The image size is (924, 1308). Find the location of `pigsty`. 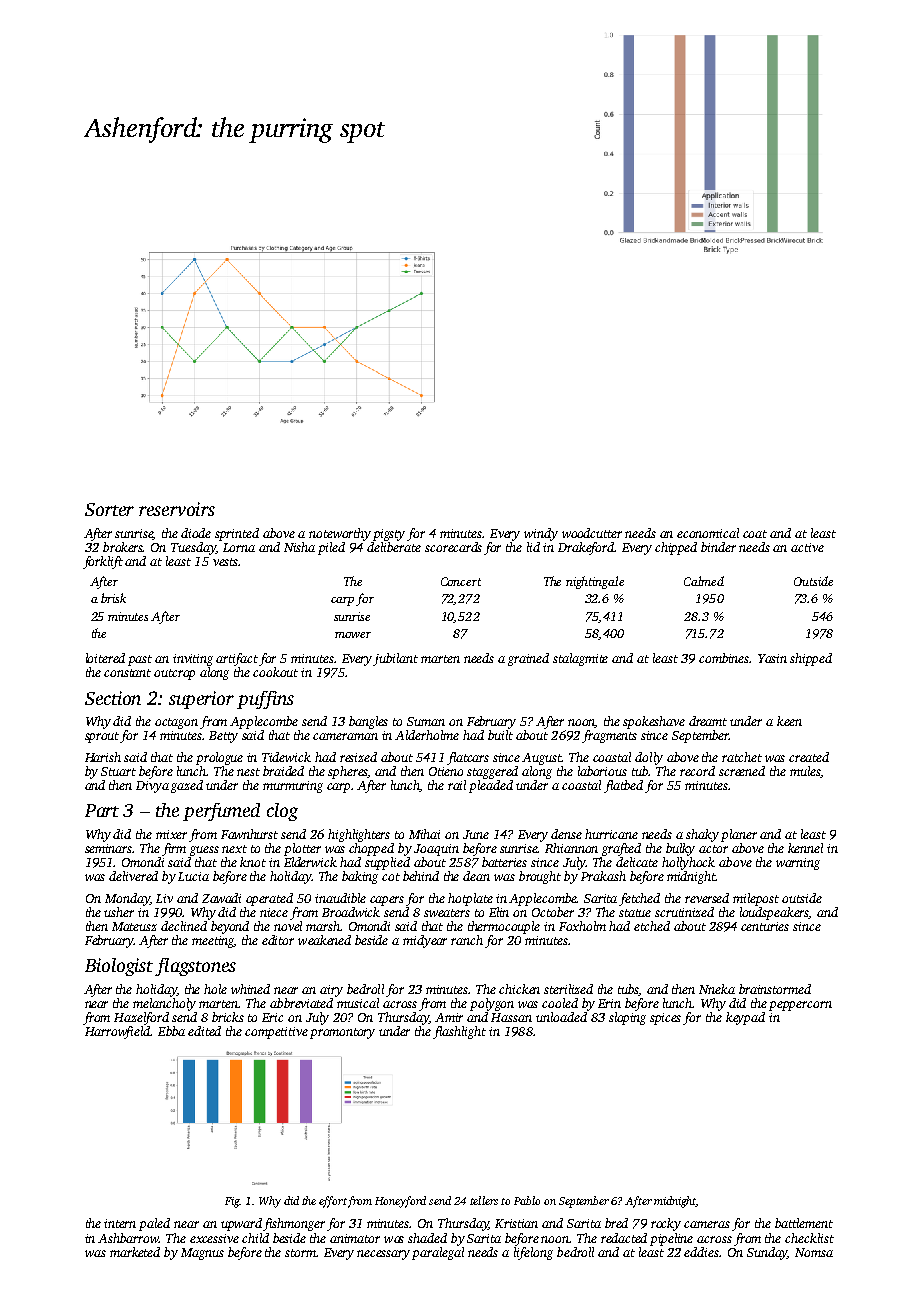

pigsty is located at coordinates (389, 535).
